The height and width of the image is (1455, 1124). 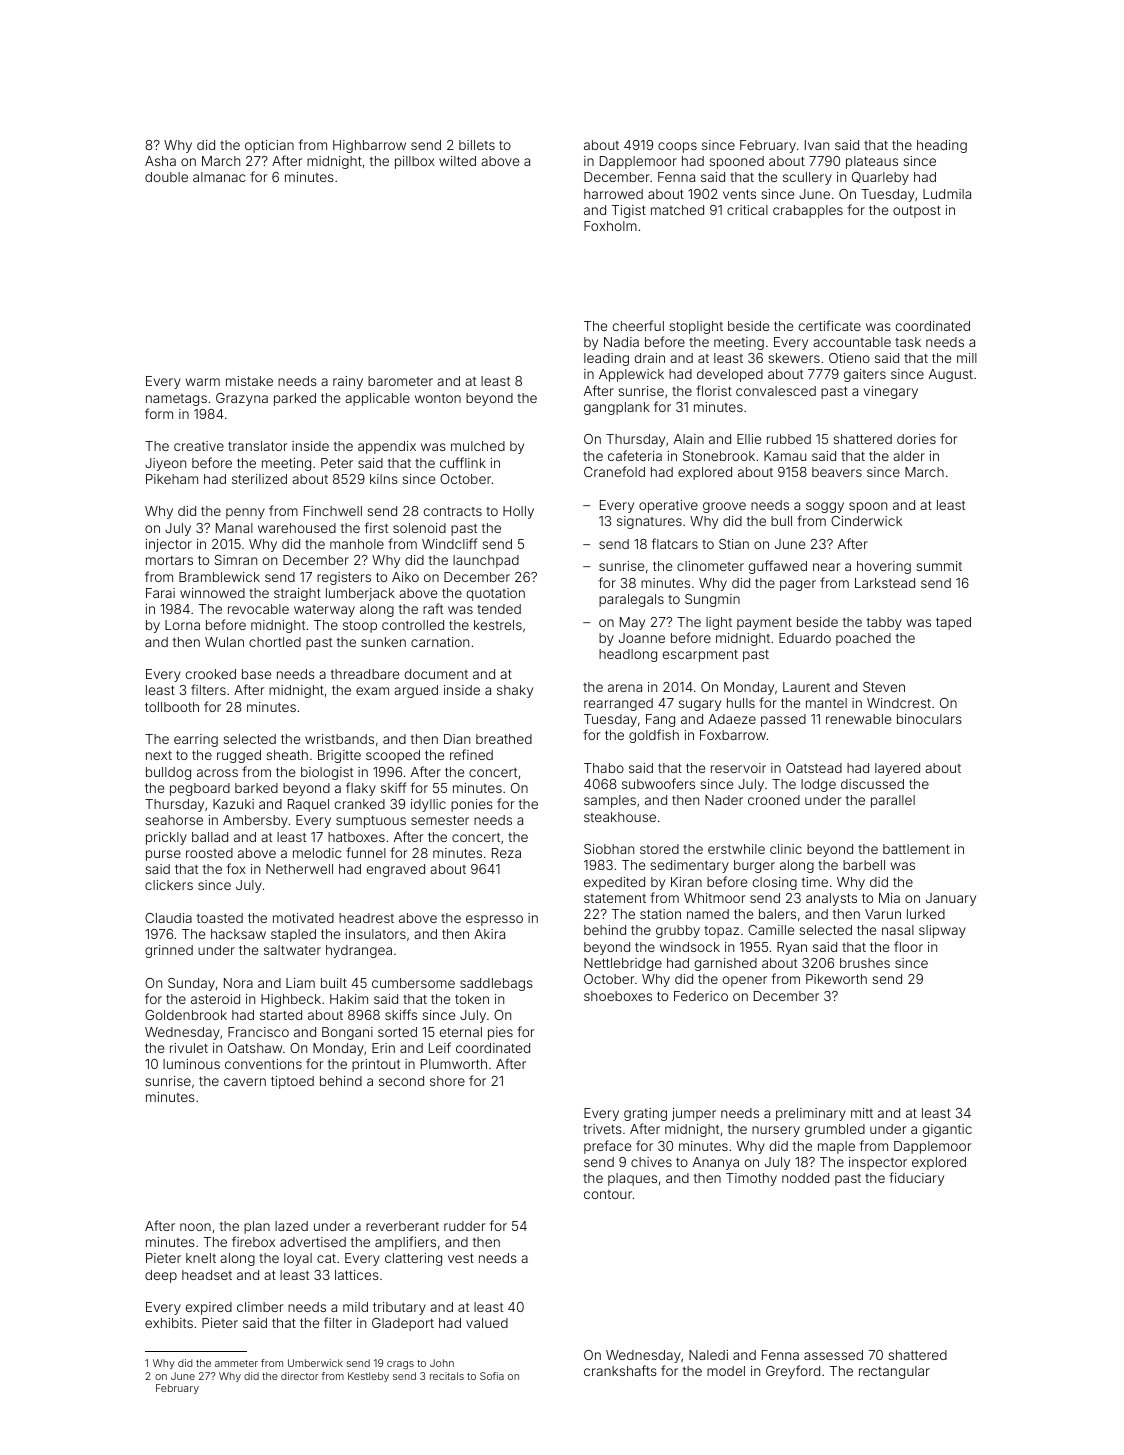 What do you see at coordinates (862, 1113) in the image?
I see `mitt` at bounding box center [862, 1113].
